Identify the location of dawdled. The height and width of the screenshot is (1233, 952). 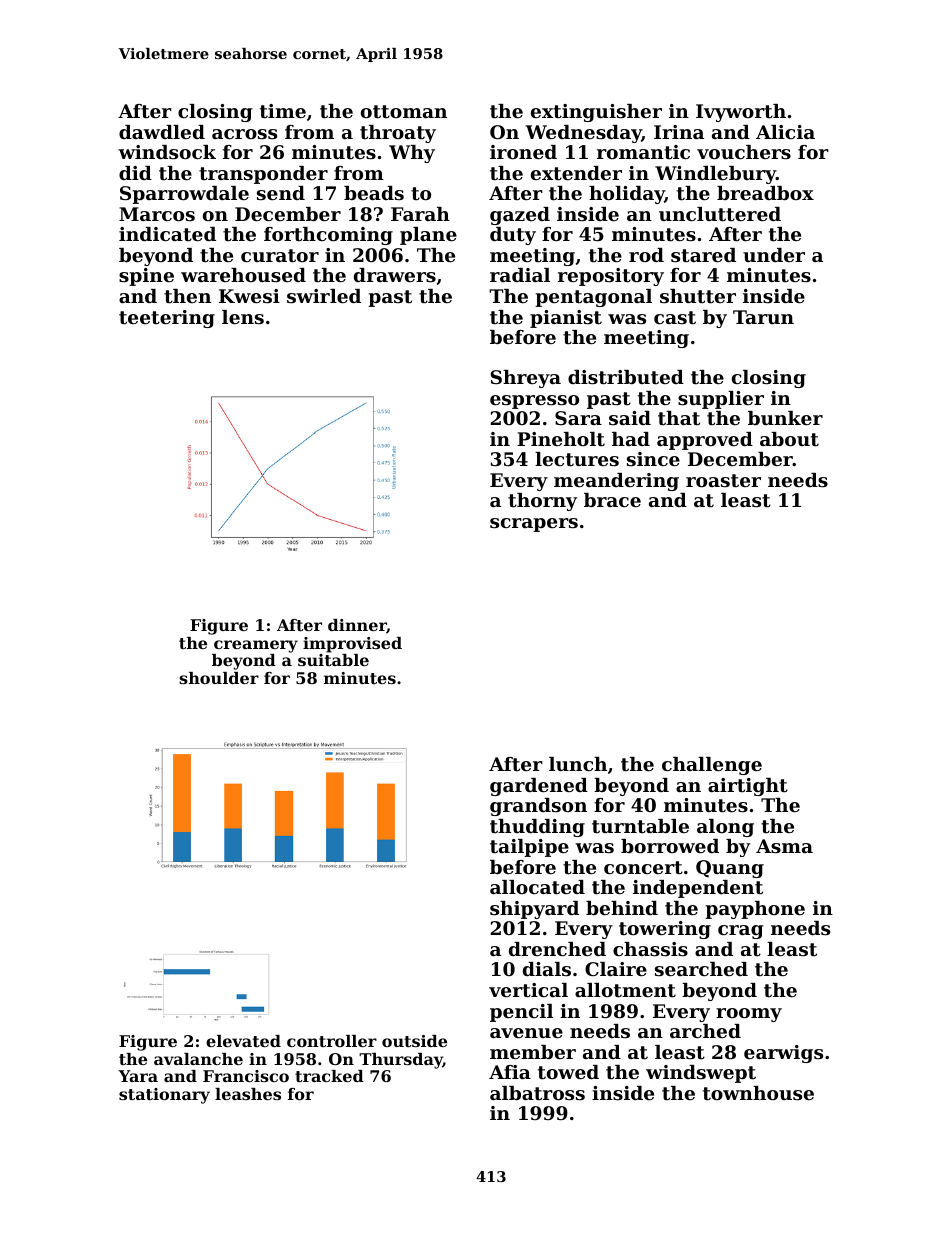
(162, 132).
